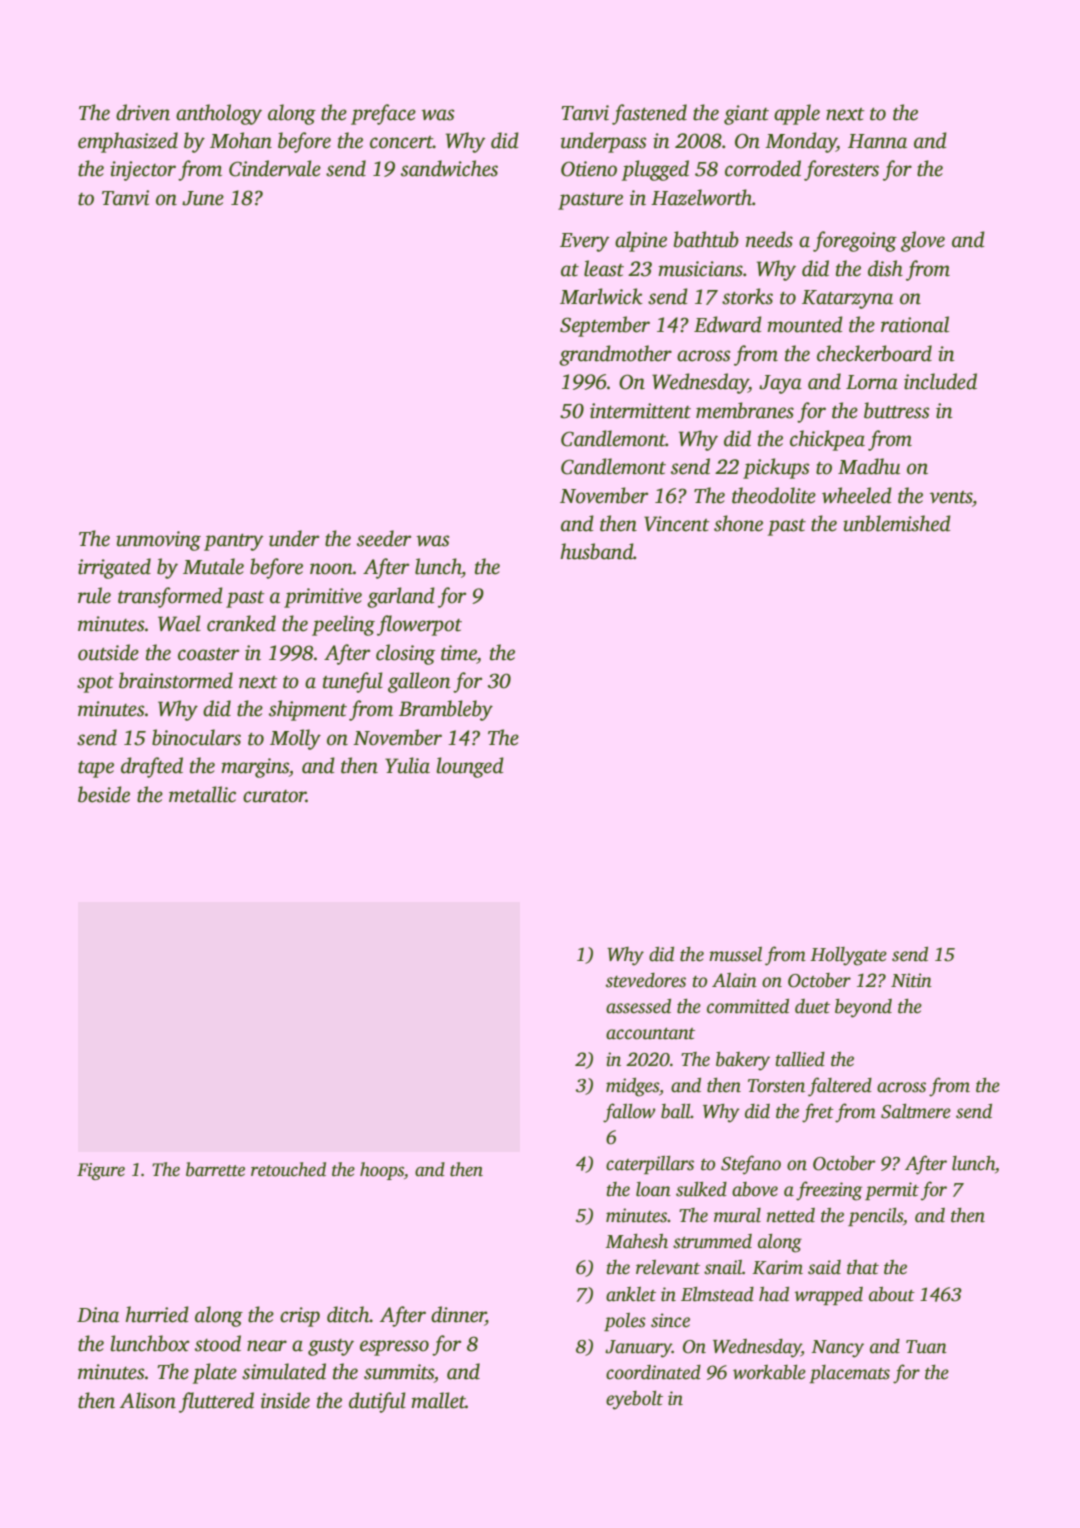  What do you see at coordinates (863, 1008) in the screenshot?
I see `beyond` at bounding box center [863, 1008].
